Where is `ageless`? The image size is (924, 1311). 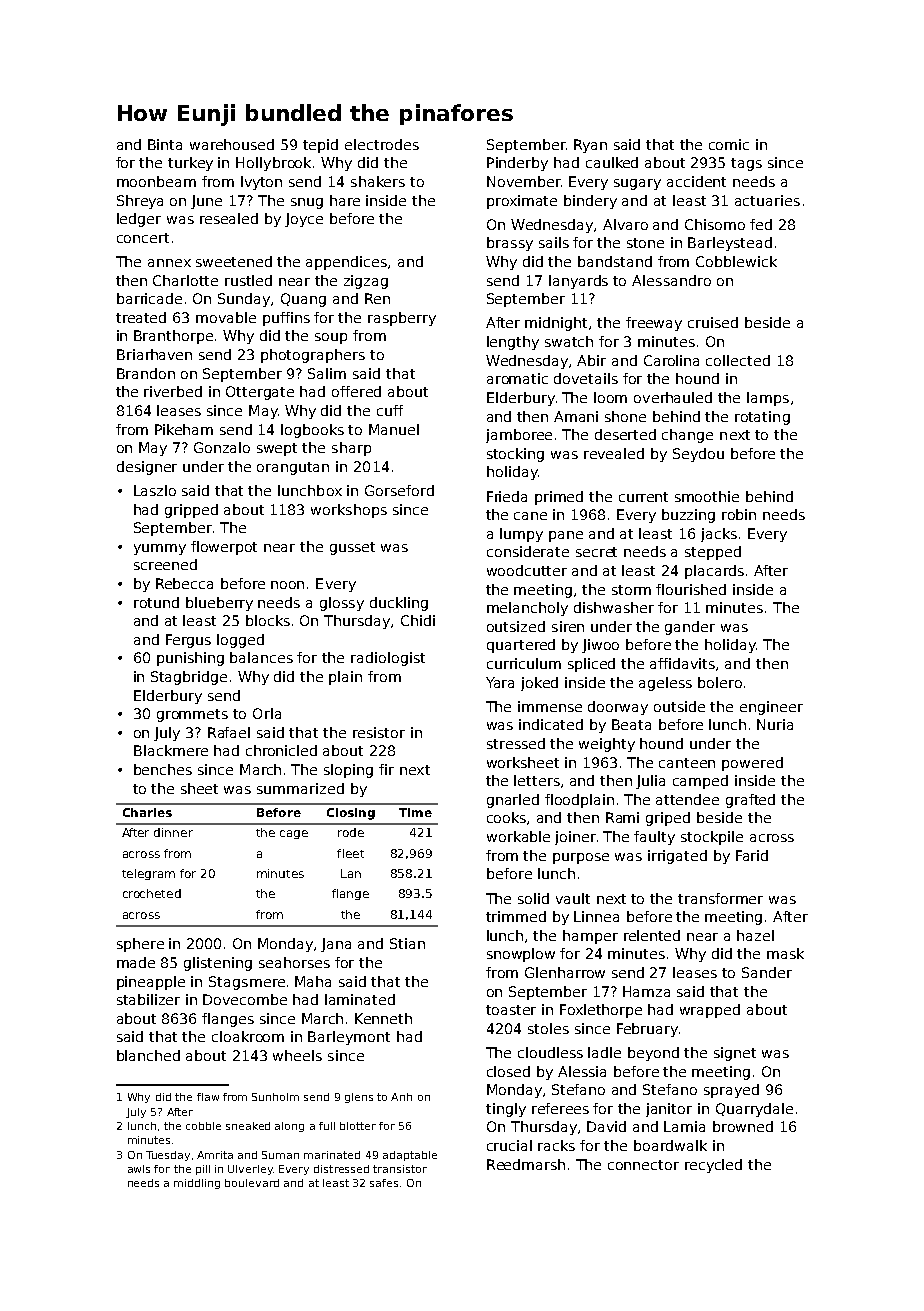 ageless is located at coordinates (665, 684).
